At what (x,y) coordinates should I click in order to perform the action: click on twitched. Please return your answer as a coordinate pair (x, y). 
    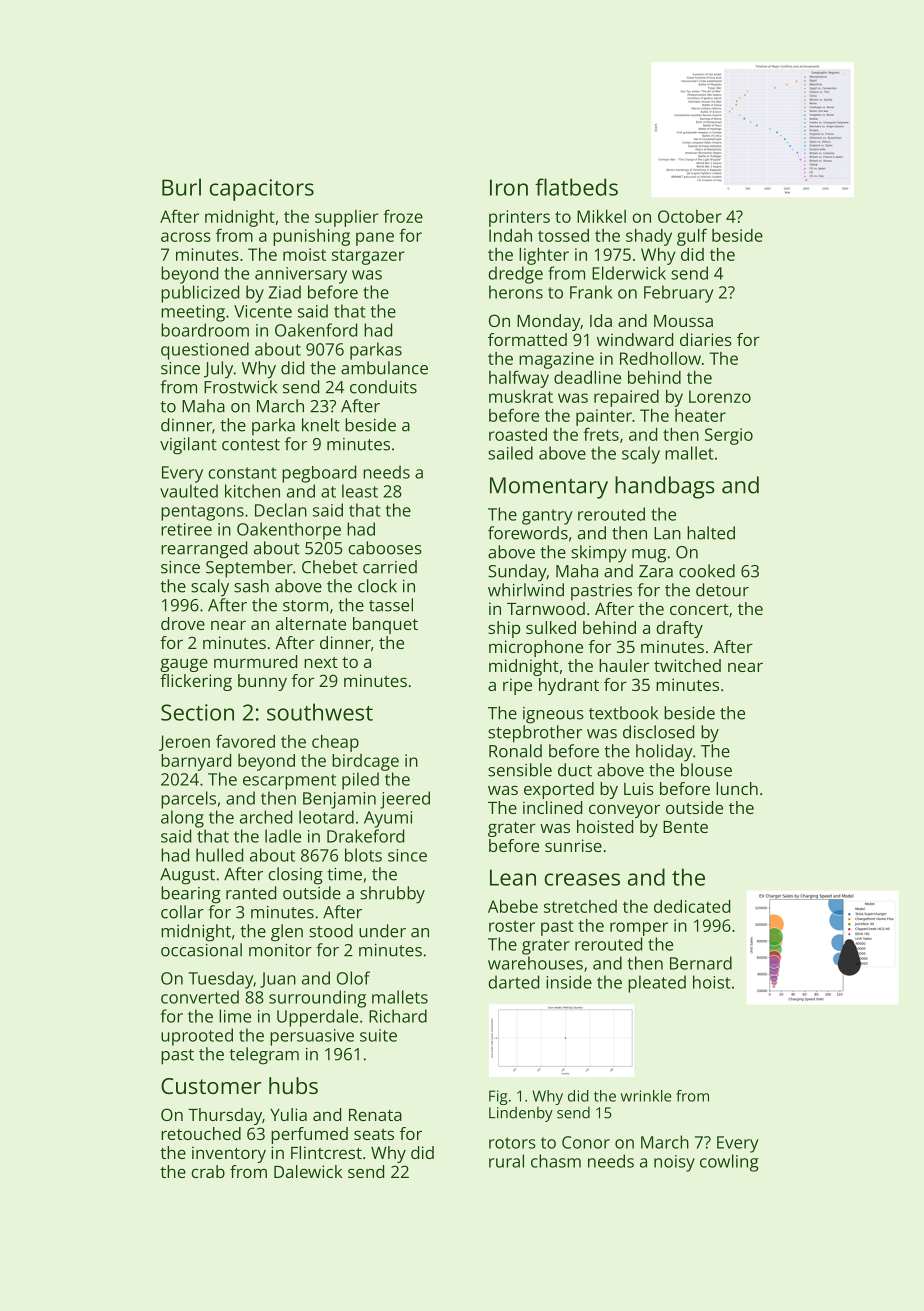
    Looking at the image, I should click on (687, 665).
